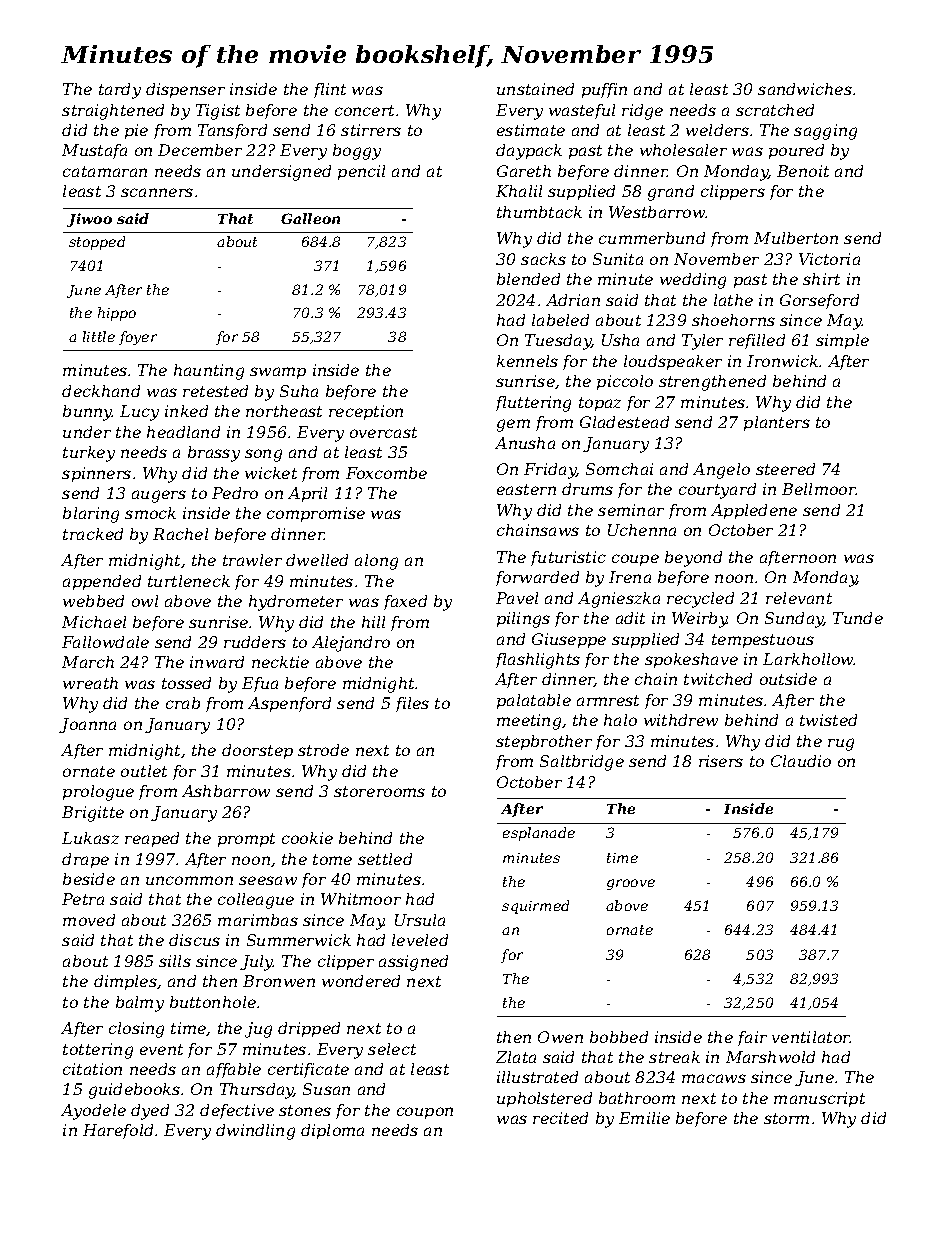 The height and width of the screenshot is (1233, 952). Describe the element at coordinates (118, 1131) in the screenshot. I see `Harefold` at that location.
